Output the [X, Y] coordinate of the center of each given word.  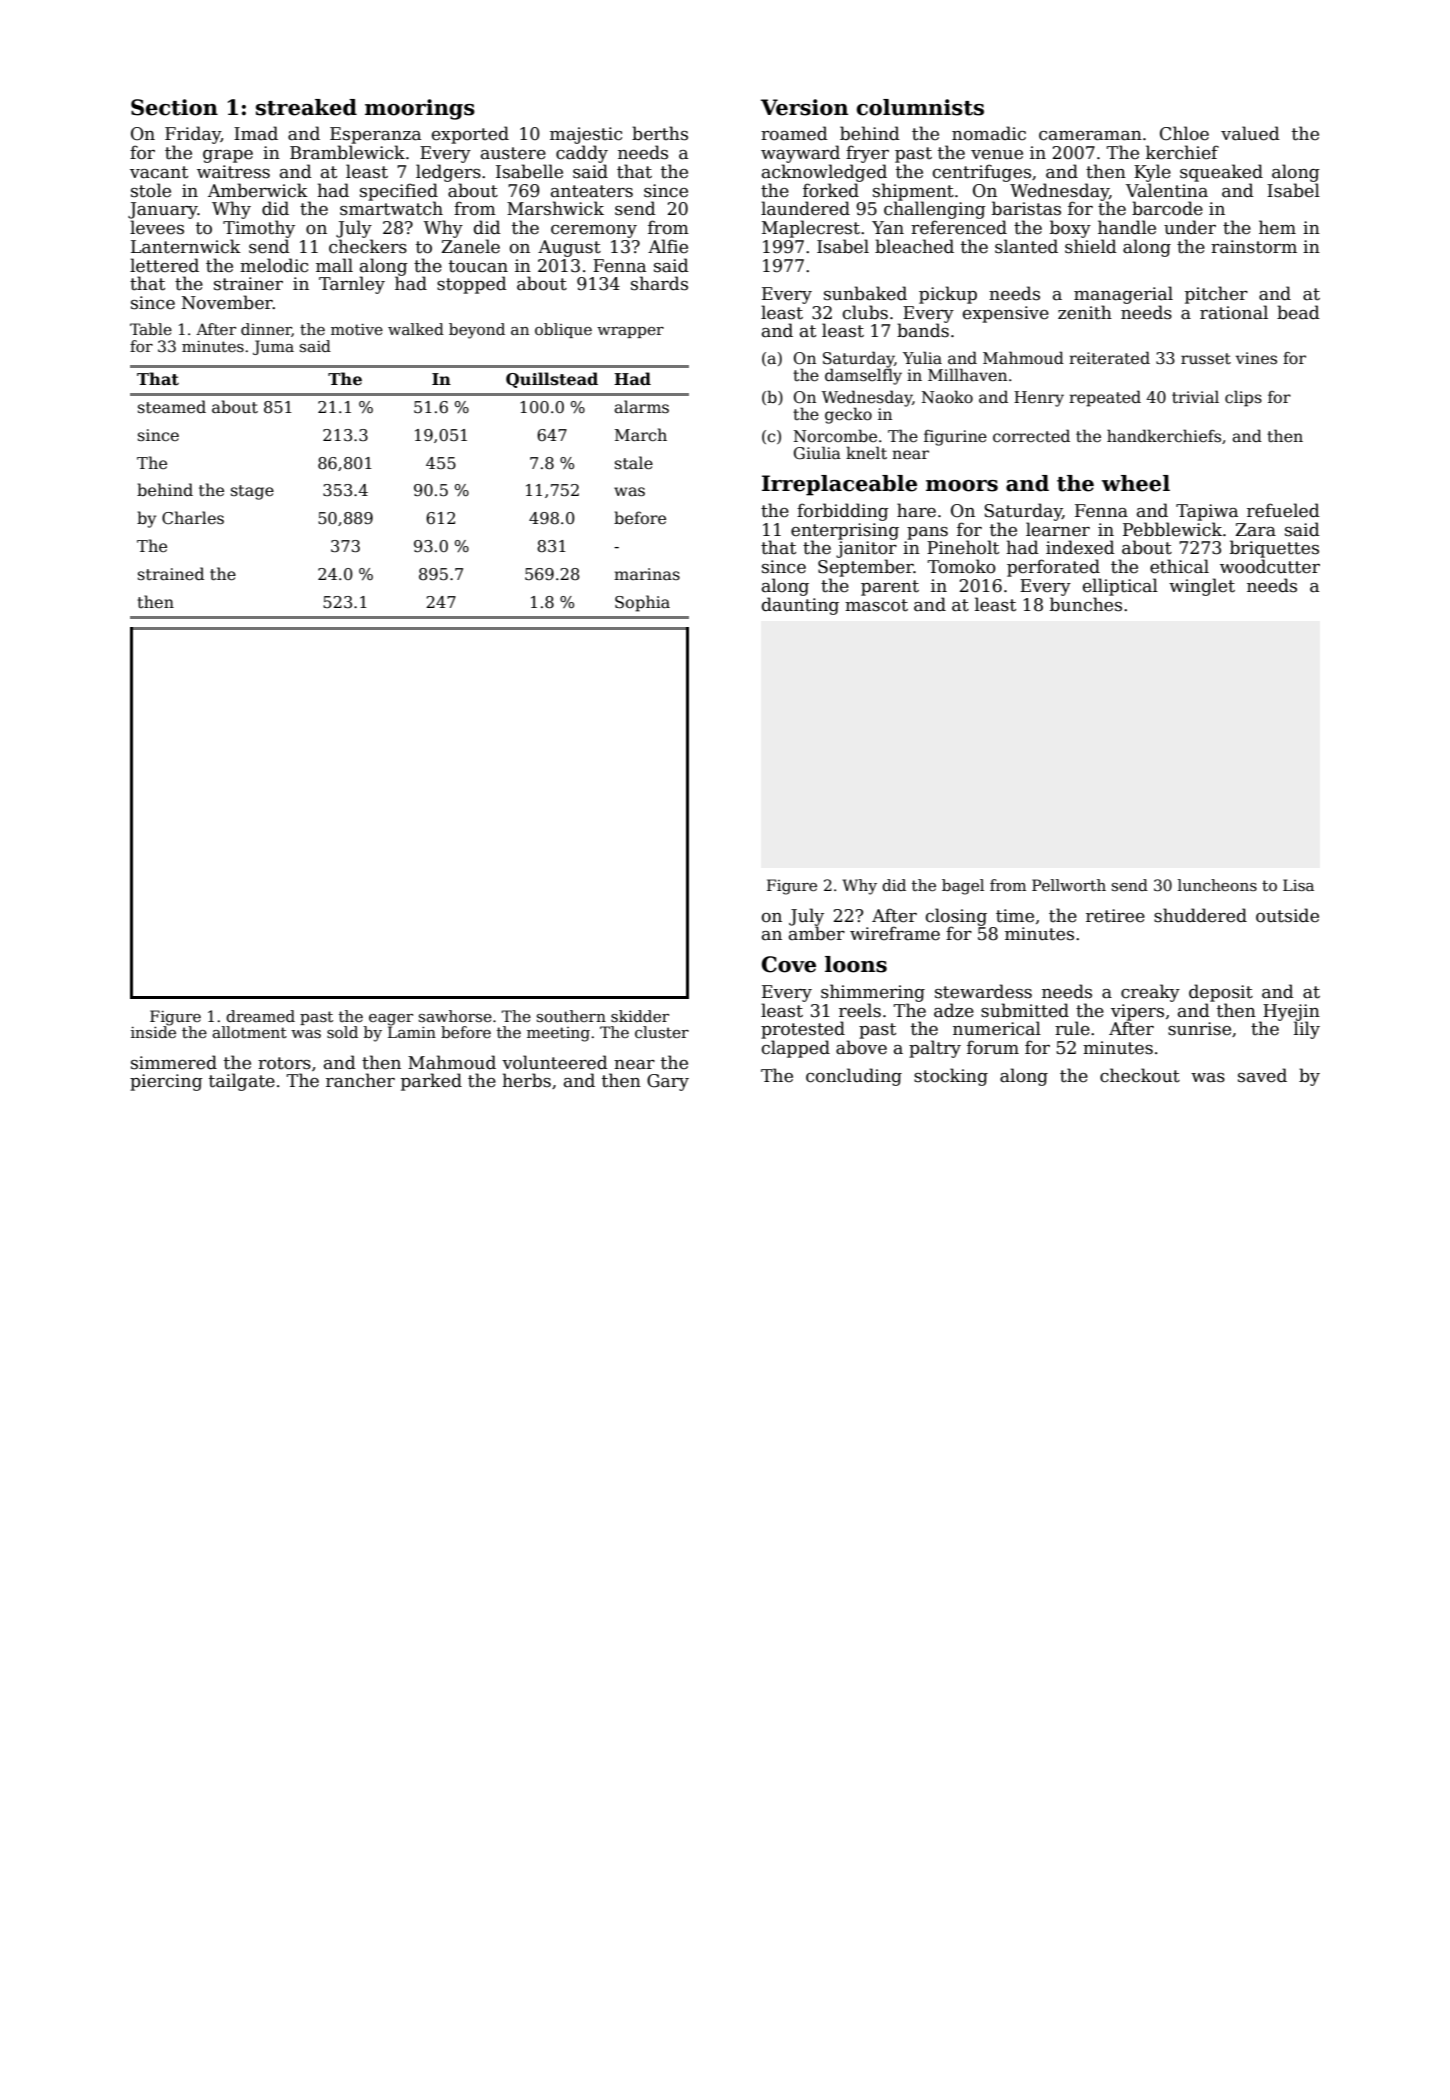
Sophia [642, 603]
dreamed [260, 1016]
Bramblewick [347, 152]
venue [997, 155]
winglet [1202, 587]
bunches [1086, 604]
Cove [789, 964]
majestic [586, 135]
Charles [193, 518]
